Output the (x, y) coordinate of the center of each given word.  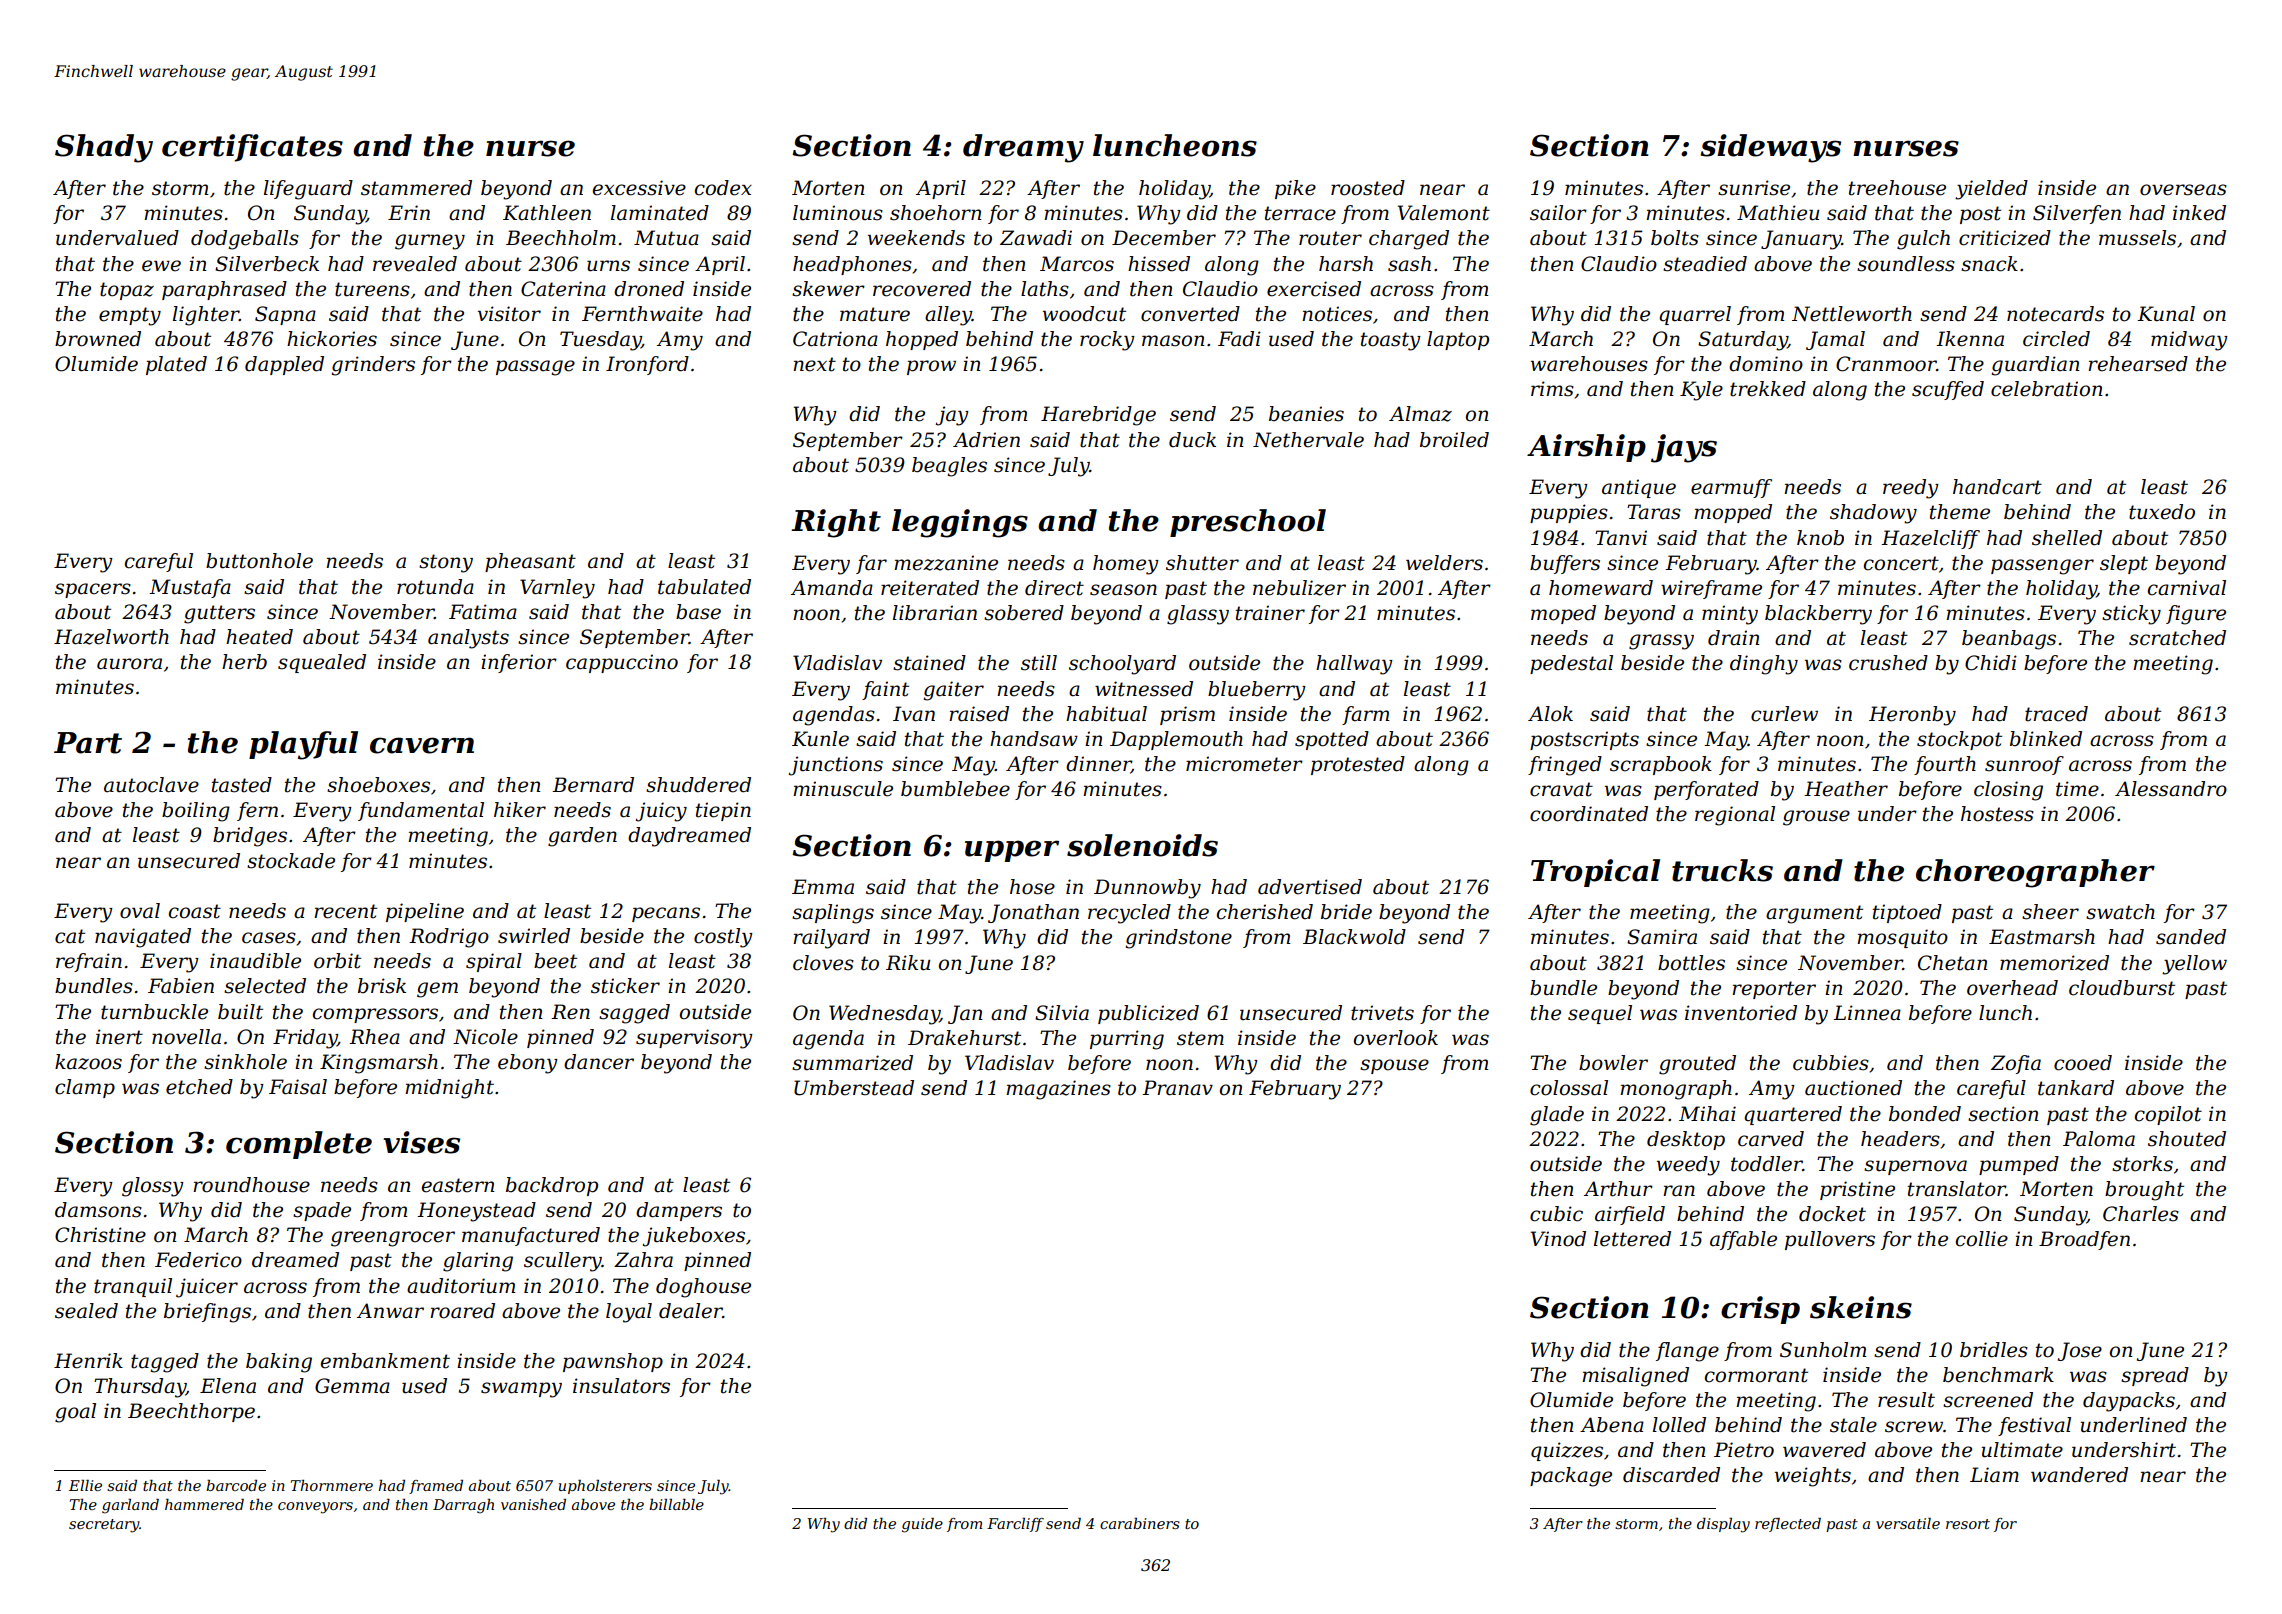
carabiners (1140, 1523)
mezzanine (946, 563)
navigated (143, 938)
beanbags (2009, 640)
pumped (2019, 1165)
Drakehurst (964, 1038)
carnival (2187, 588)
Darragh (463, 1506)
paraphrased (224, 290)
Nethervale (1308, 440)
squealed (322, 663)
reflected (1788, 1525)
